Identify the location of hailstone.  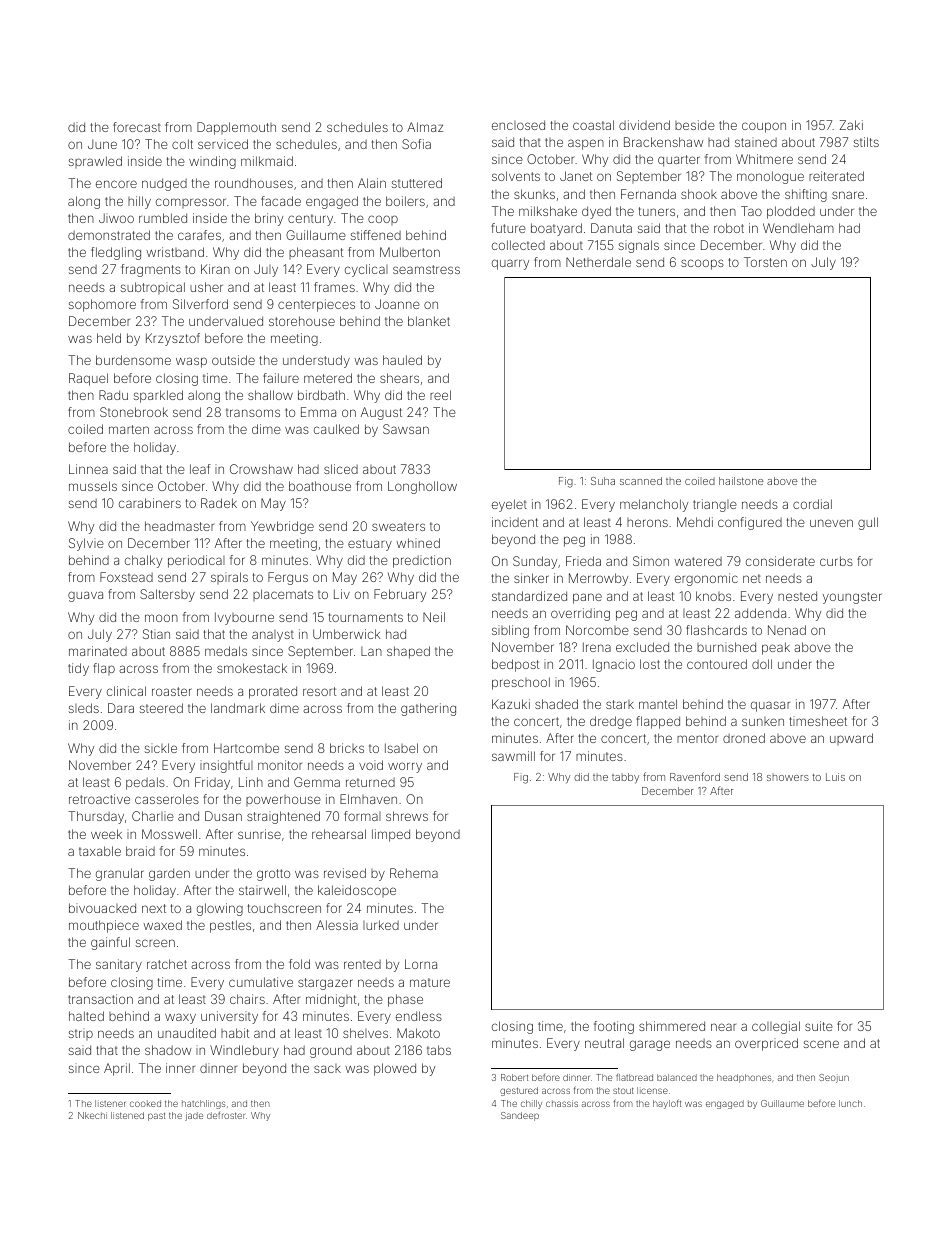
(741, 481).
